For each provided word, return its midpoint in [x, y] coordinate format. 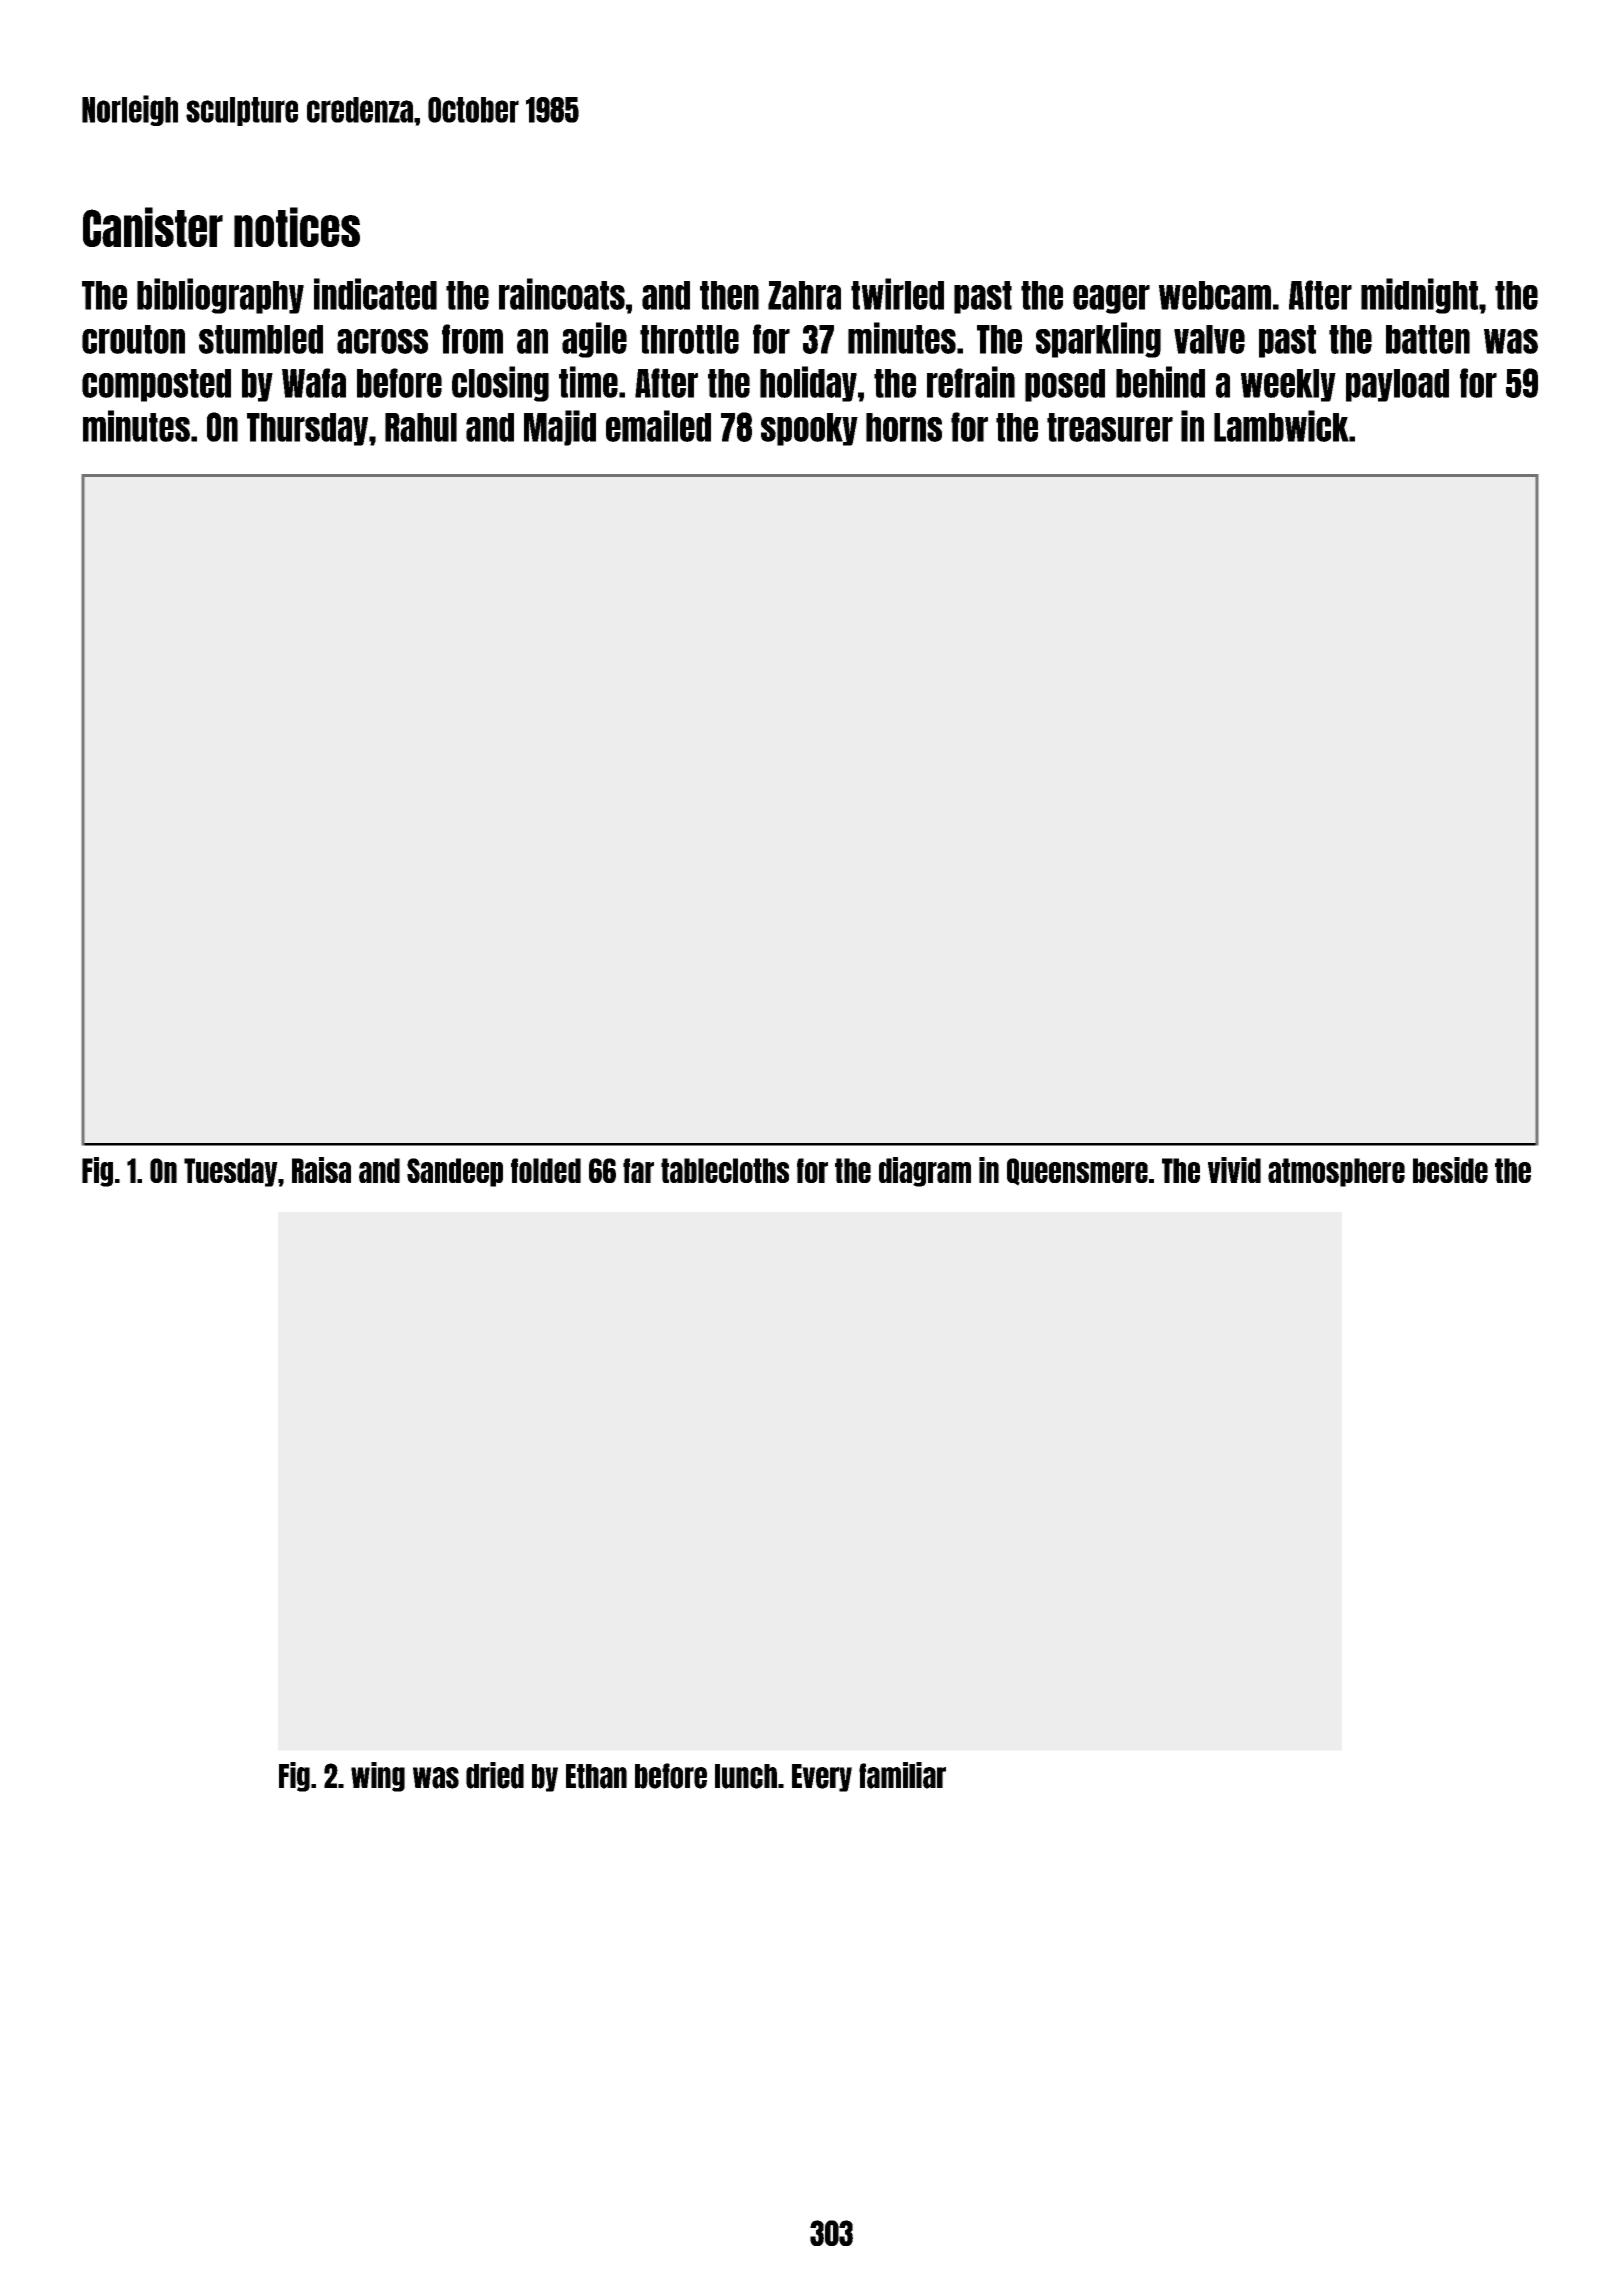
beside [1450, 1170]
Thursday [307, 429]
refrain [971, 382]
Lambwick [1281, 426]
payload [1397, 385]
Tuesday [231, 1172]
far [638, 1170]
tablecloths [725, 1170]
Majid [560, 428]
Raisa [321, 1170]
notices [297, 227]
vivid [1234, 1170]
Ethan [596, 1776]
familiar [902, 1775]
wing [378, 1777]
